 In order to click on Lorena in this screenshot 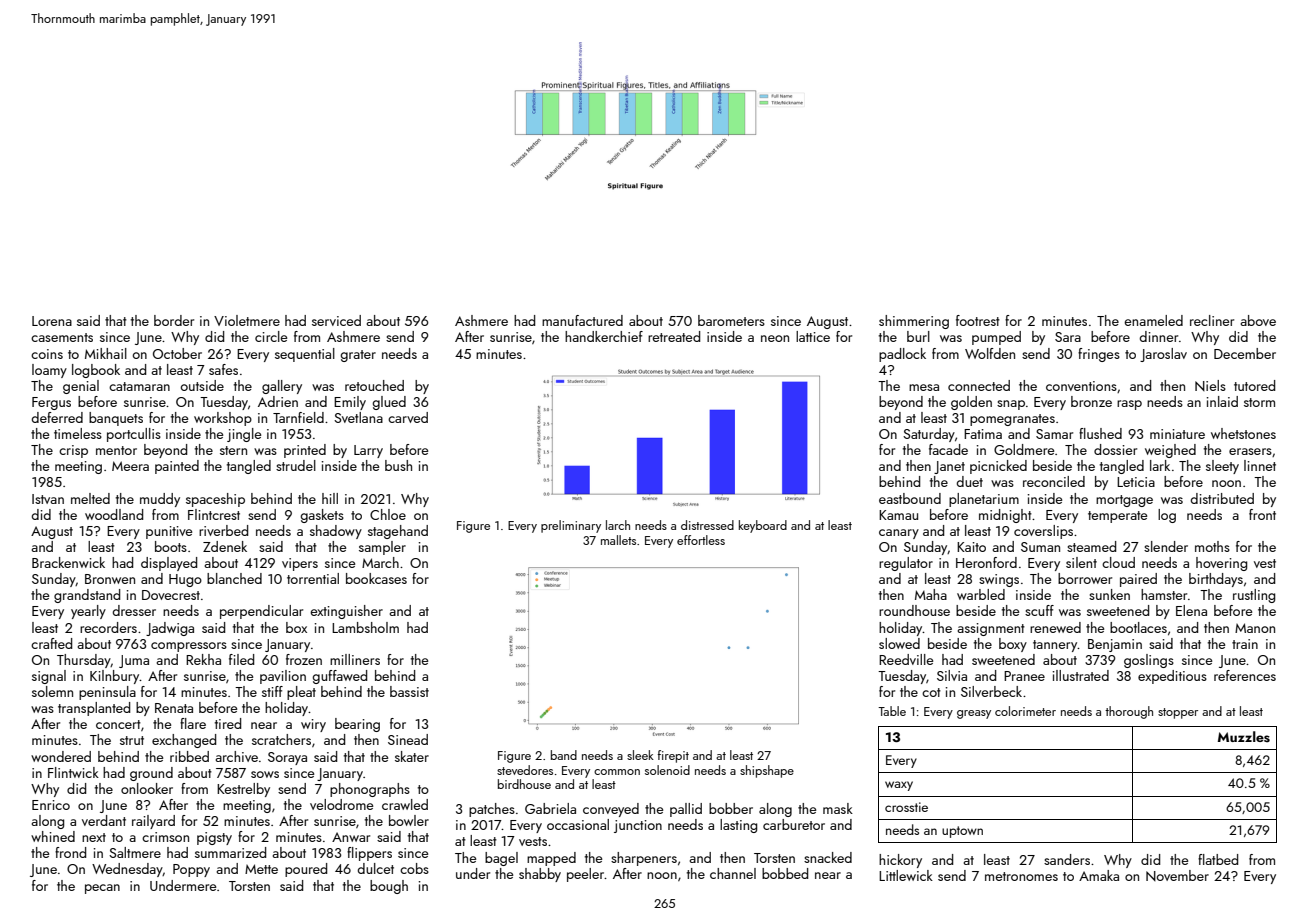, I will do `click(52, 321)`.
